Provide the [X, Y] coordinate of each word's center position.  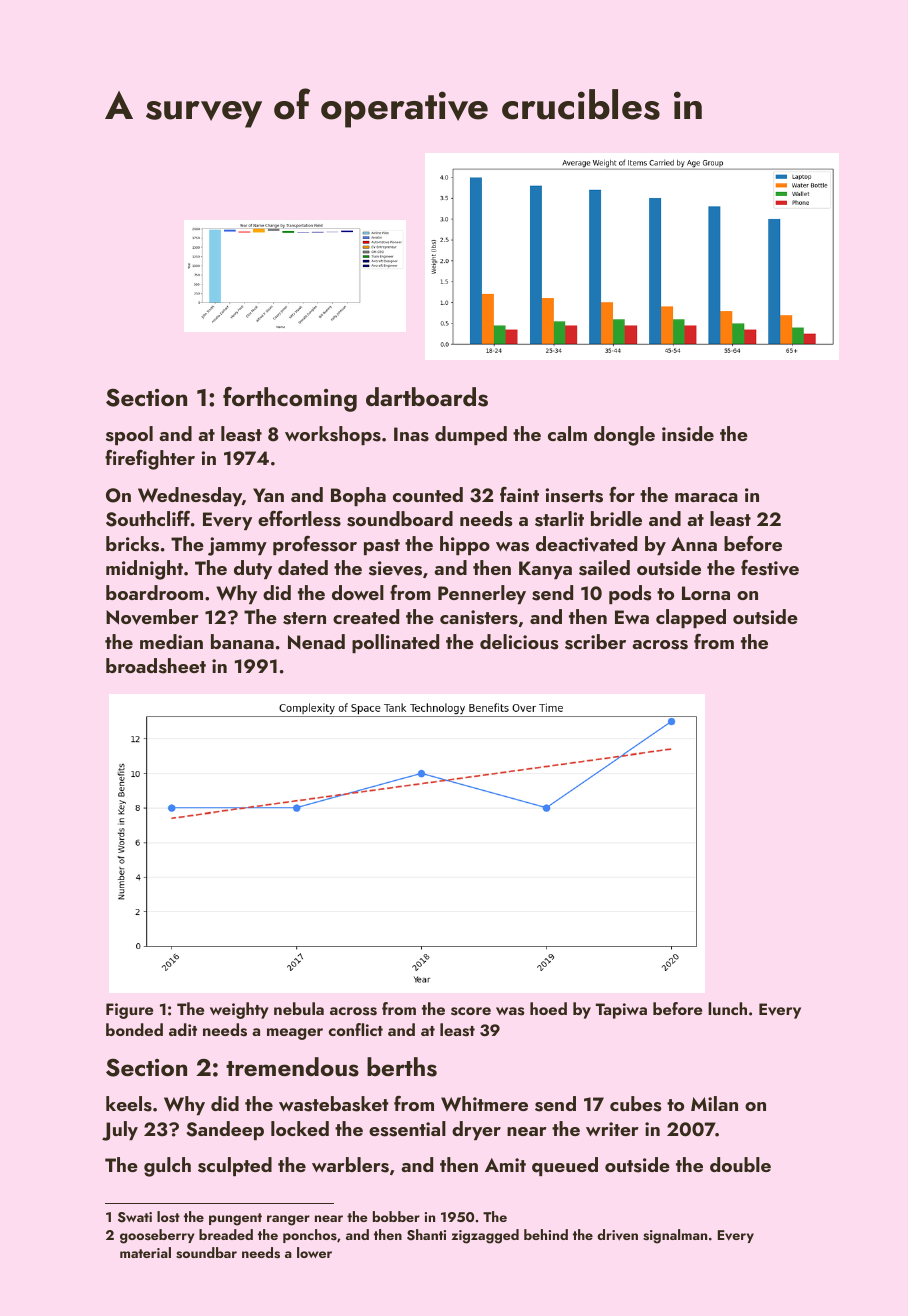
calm [567, 433]
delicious [519, 642]
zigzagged [485, 1236]
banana [242, 641]
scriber [595, 642]
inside [688, 434]
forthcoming [290, 399]
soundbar [206, 1253]
